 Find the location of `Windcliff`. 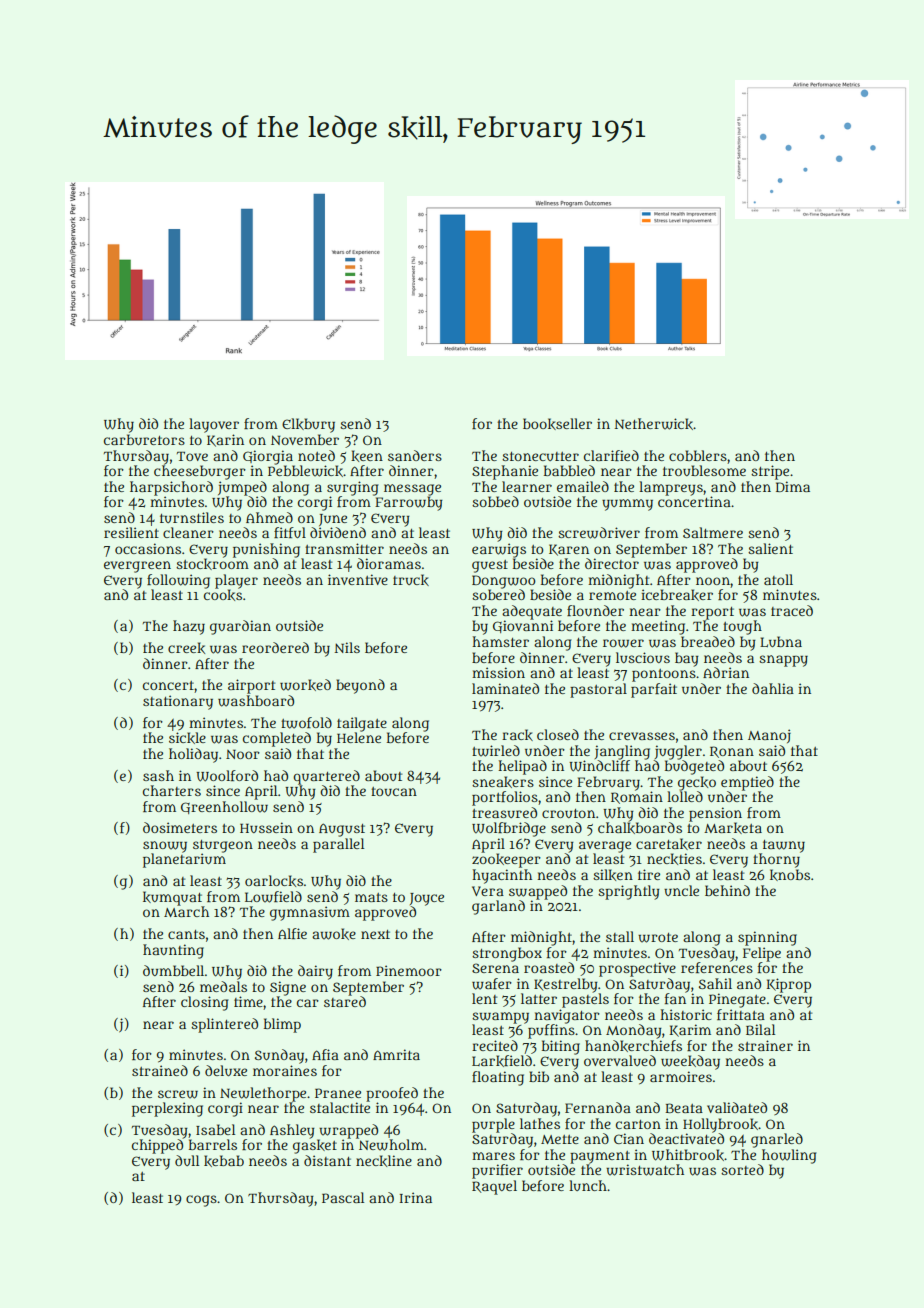

Windcliff is located at coordinates (599, 766).
